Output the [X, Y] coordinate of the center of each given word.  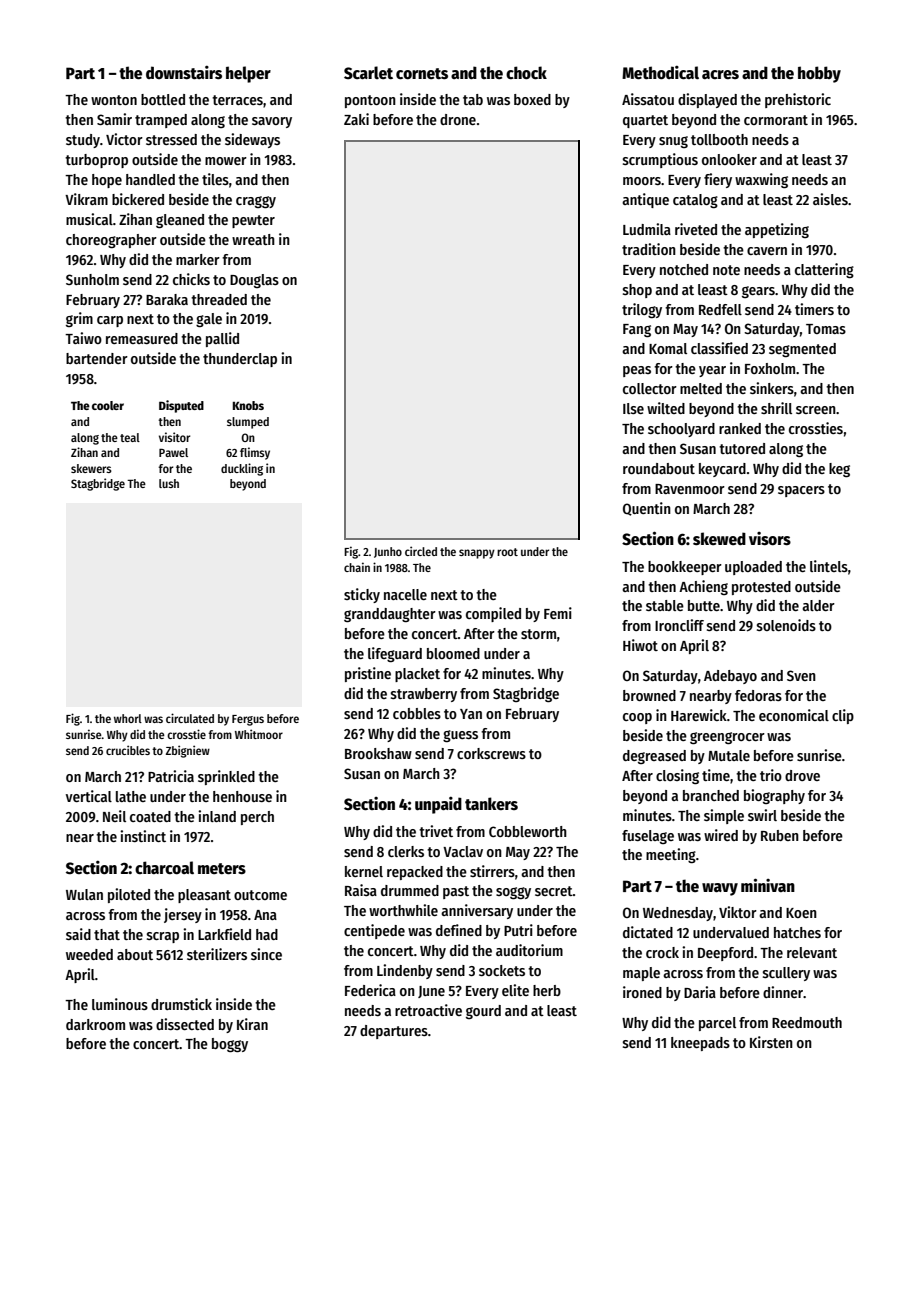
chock [526, 73]
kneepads [700, 1044]
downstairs [184, 72]
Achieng [703, 587]
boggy [230, 1045]
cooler [108, 405]
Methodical [660, 73]
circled [421, 551]
